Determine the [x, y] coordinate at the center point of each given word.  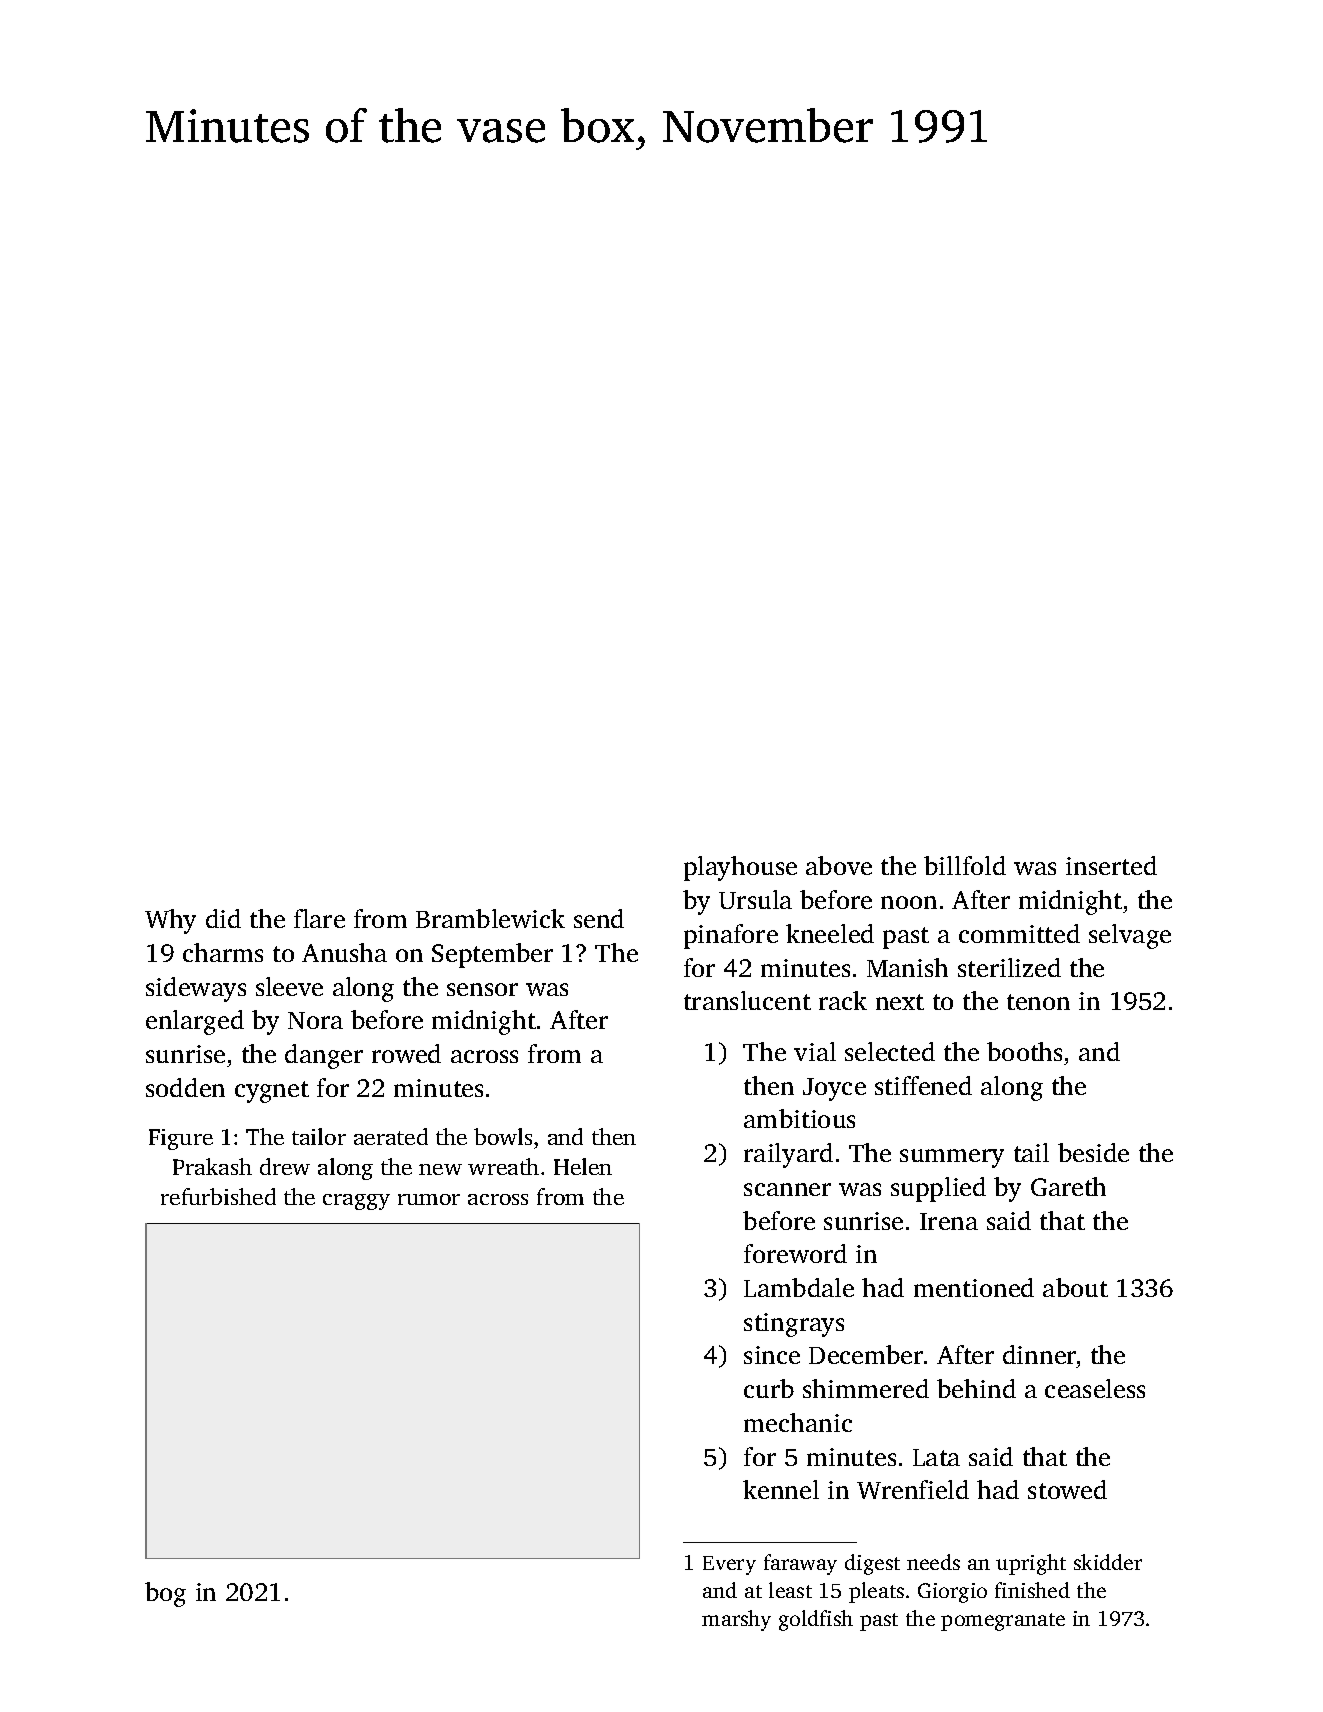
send [599, 918]
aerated [391, 1136]
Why [170, 921]
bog [165, 1594]
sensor [482, 989]
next [900, 1002]
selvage [1130, 936]
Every [729, 1565]
